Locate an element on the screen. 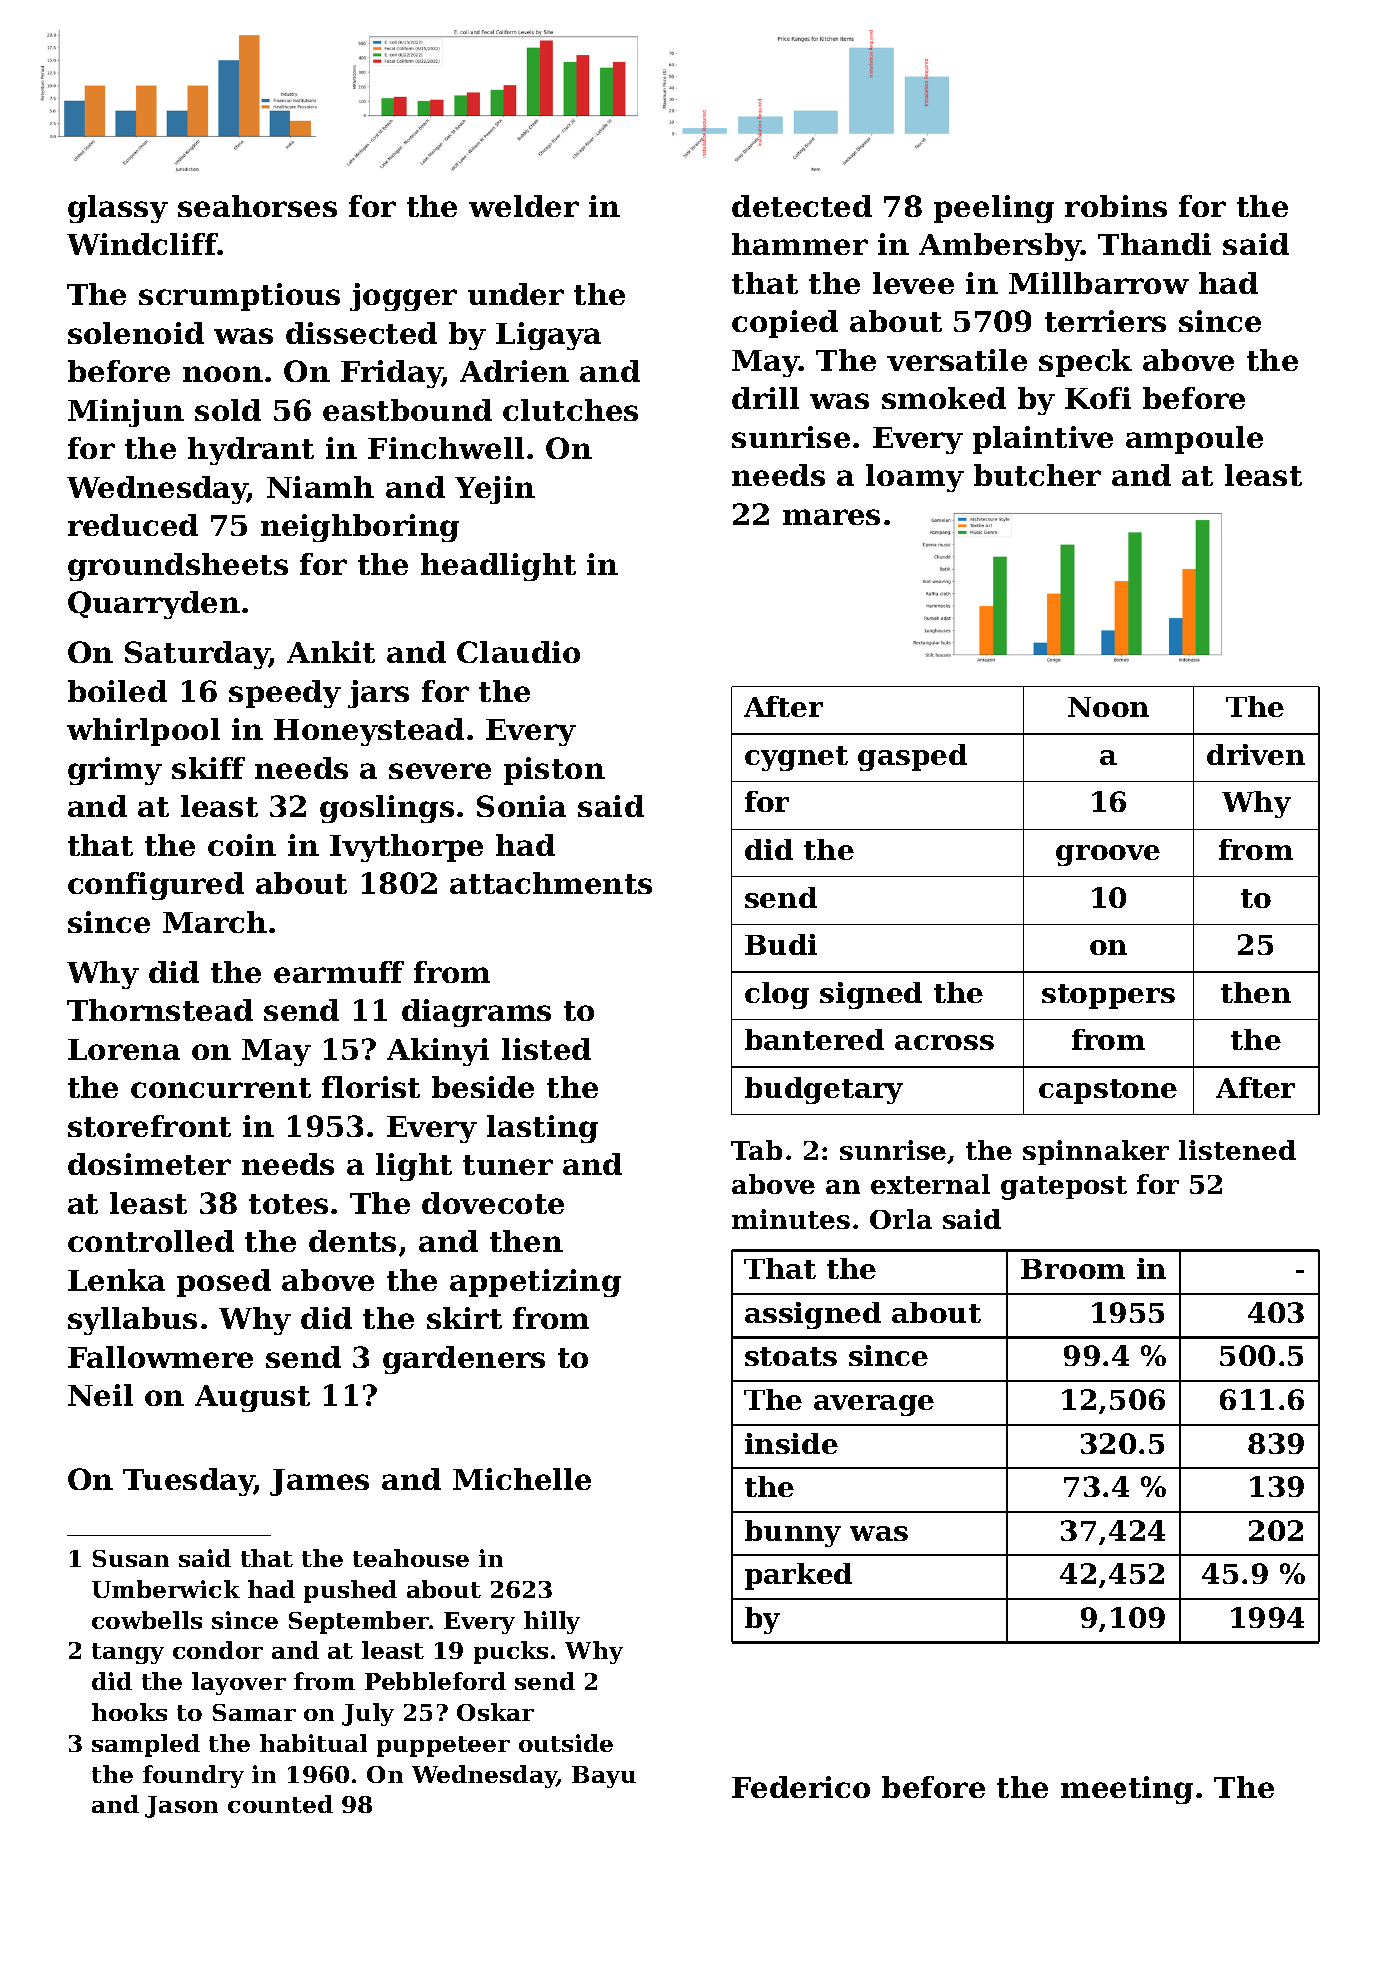  teahouse is located at coordinates (411, 1558).
